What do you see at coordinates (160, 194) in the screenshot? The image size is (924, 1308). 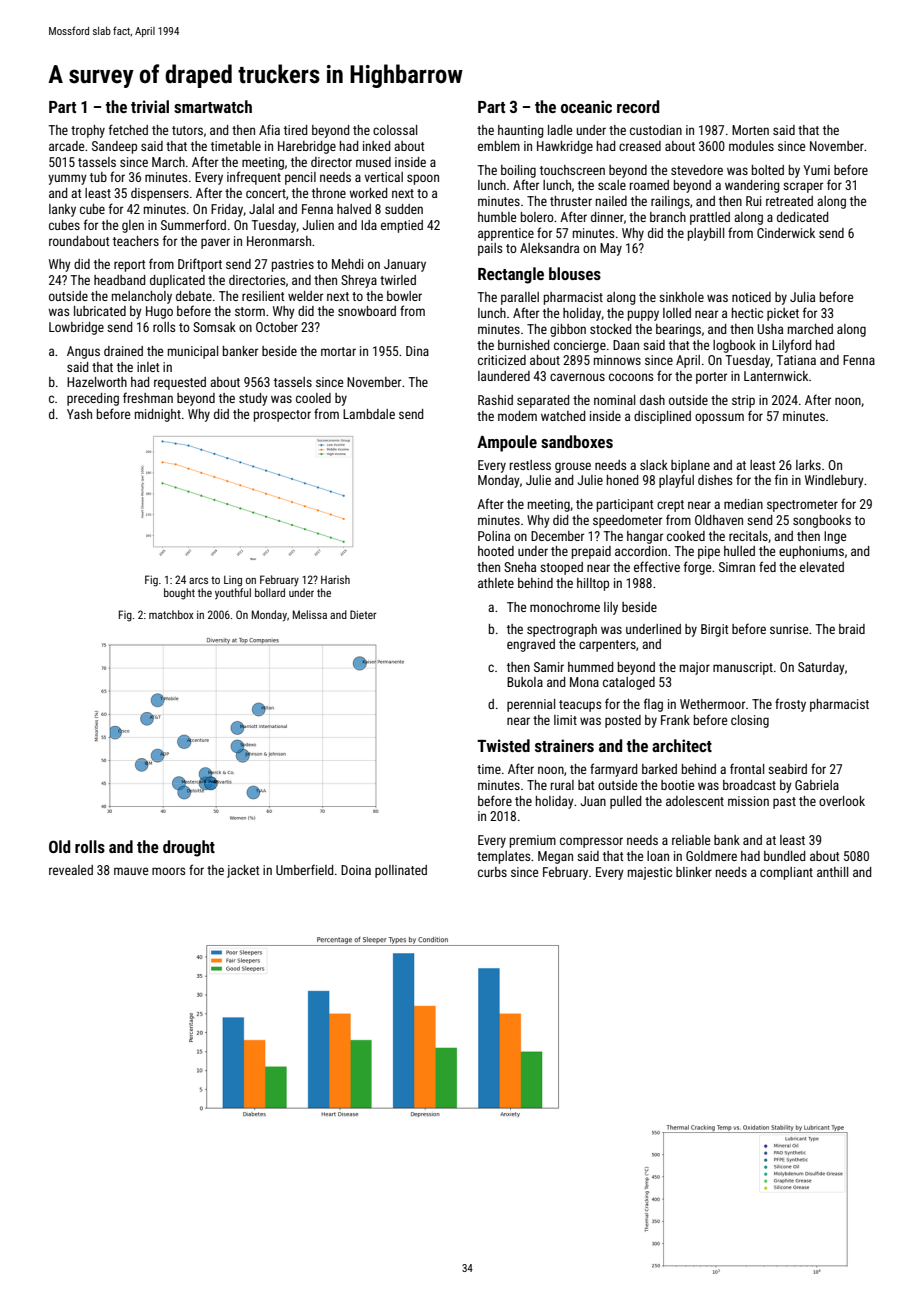 I see `dispensers` at bounding box center [160, 194].
